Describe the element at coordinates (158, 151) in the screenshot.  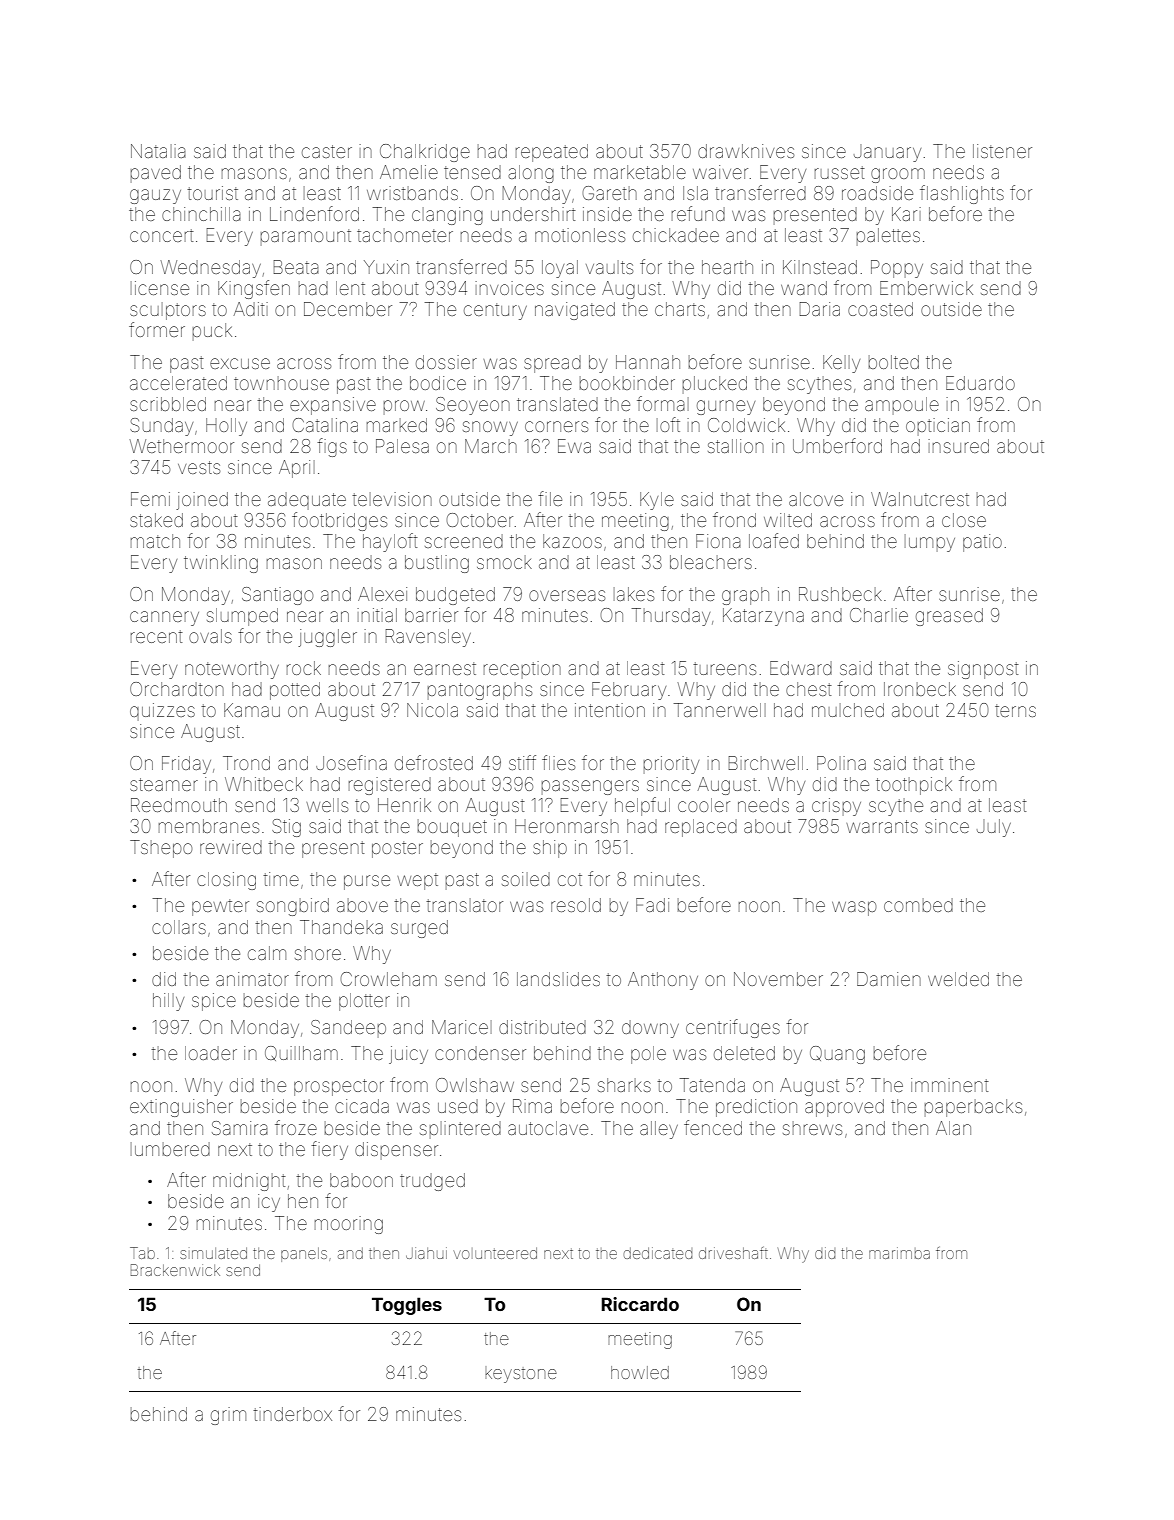
I see `Natalia` at that location.
